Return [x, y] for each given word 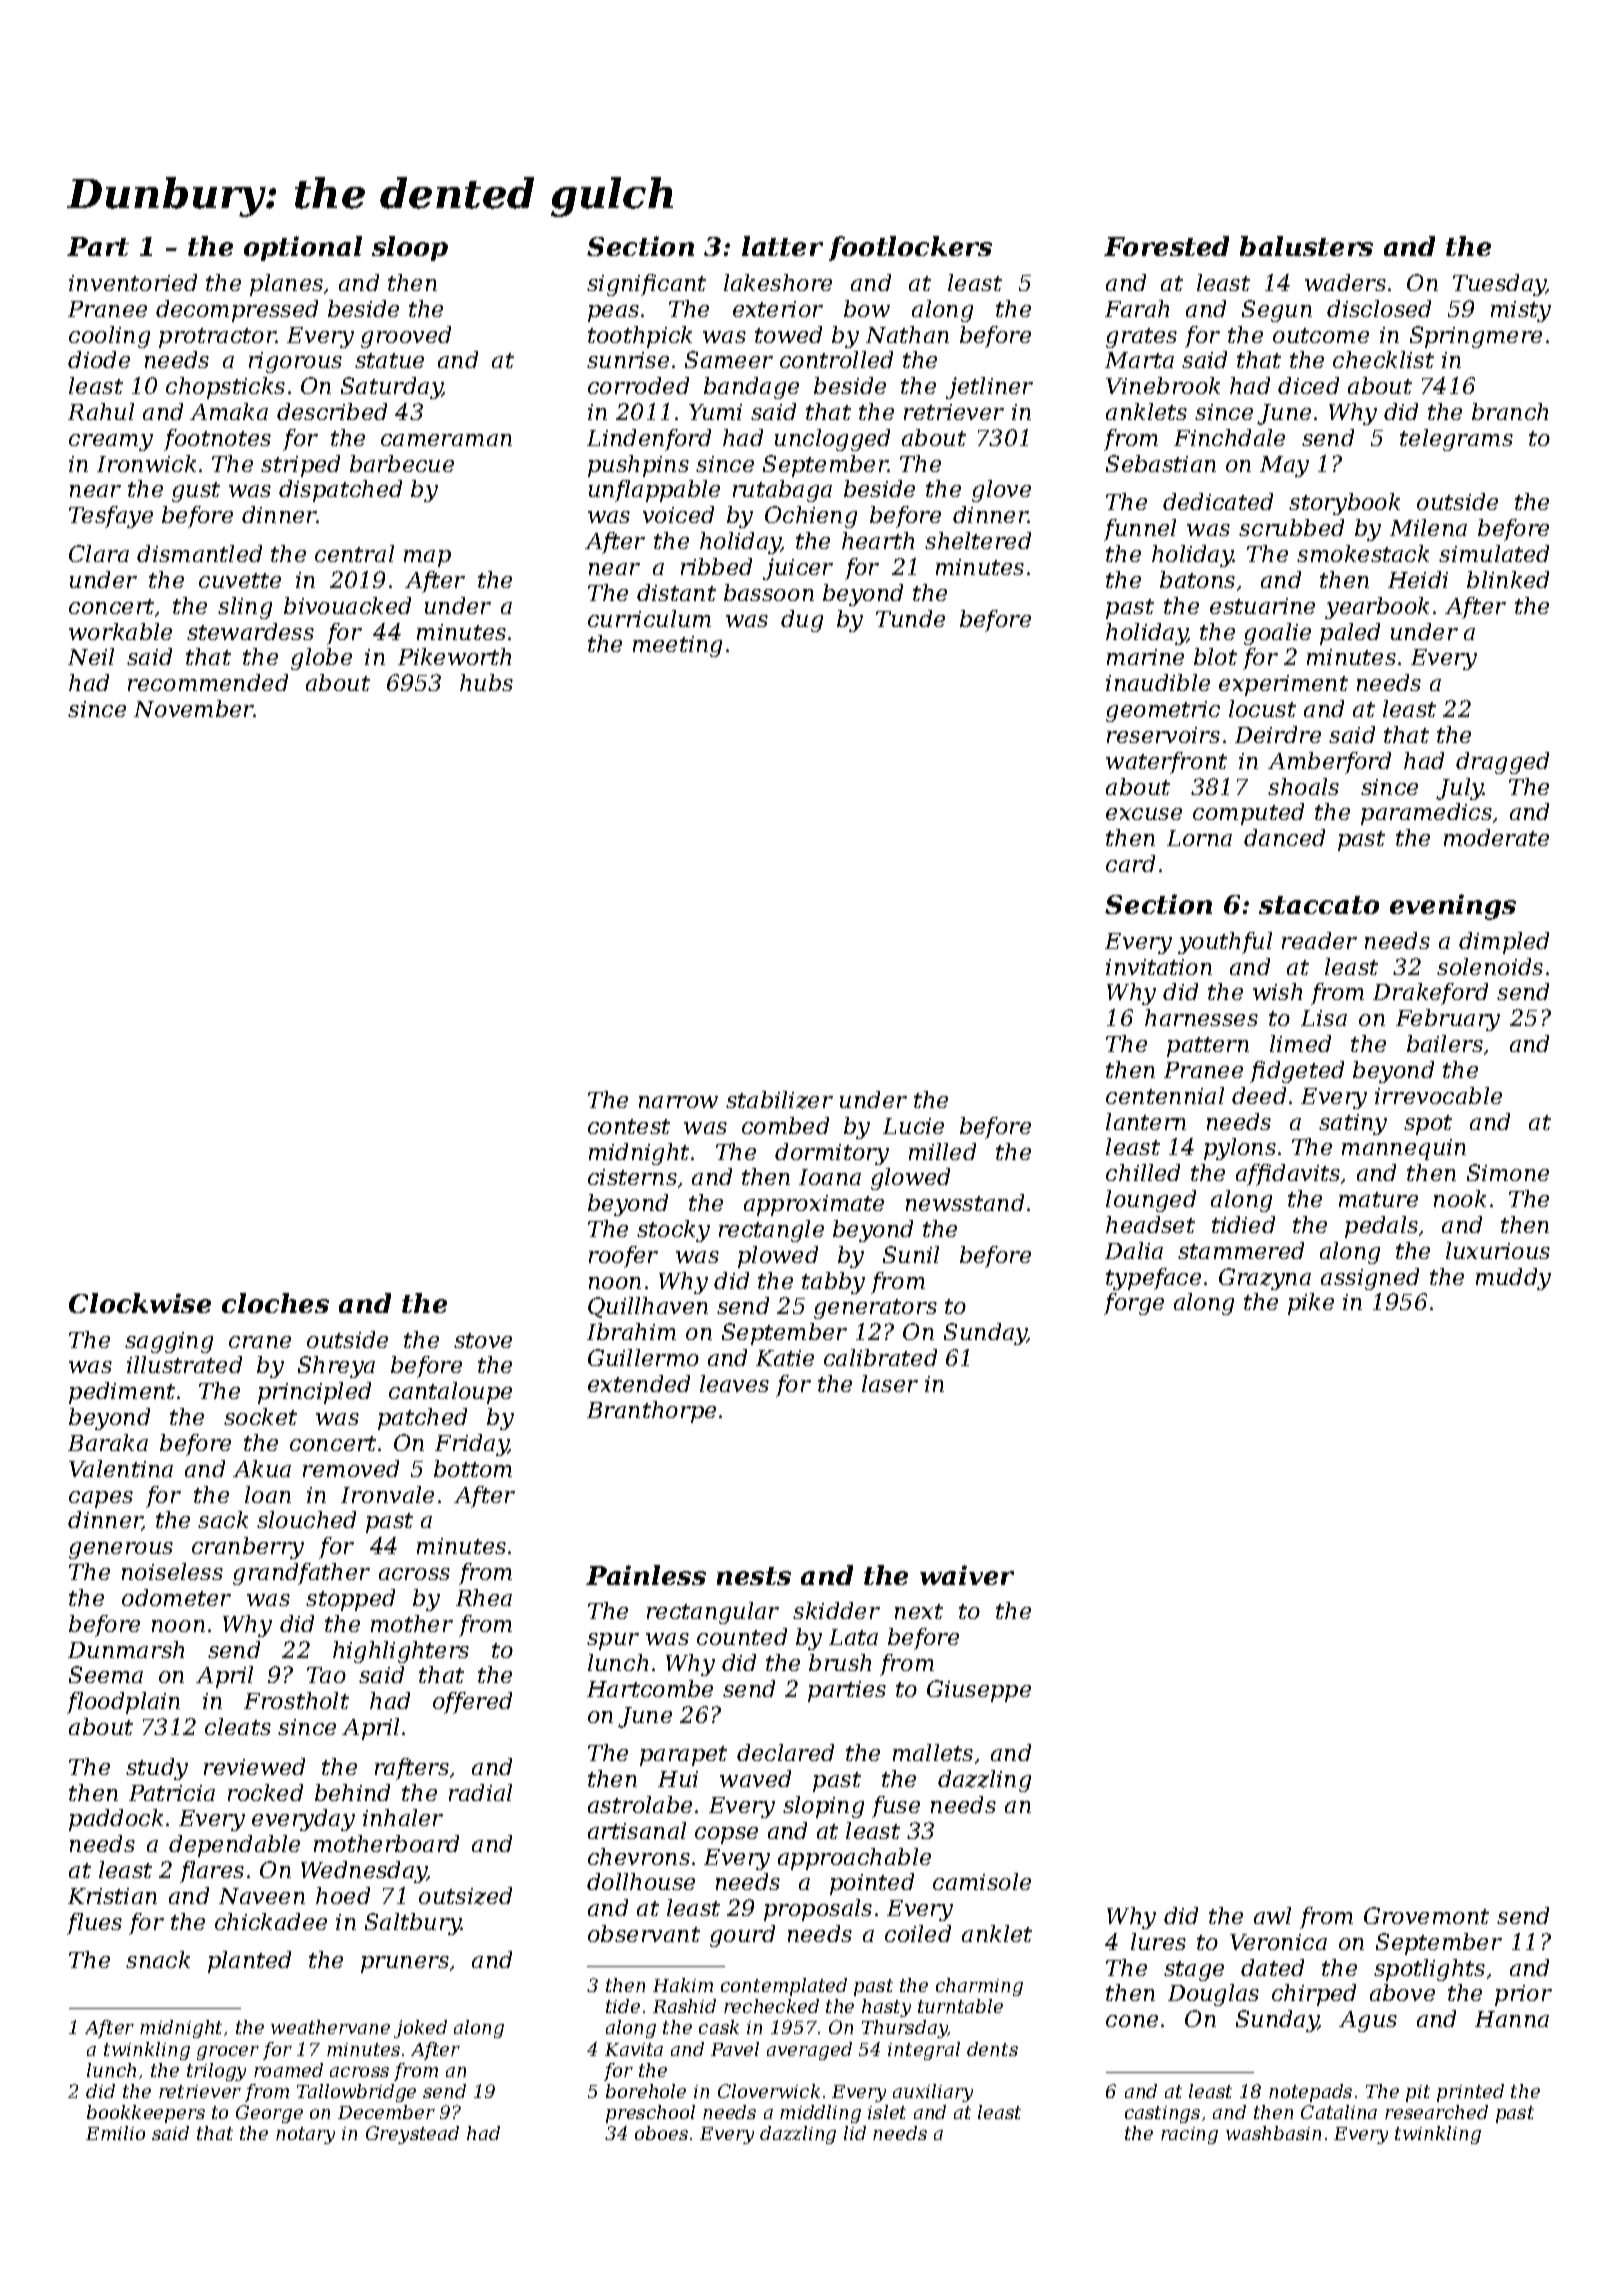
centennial [1165, 1095]
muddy [1513, 1279]
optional [303, 248]
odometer [176, 1597]
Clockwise [140, 1303]
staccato [1319, 905]
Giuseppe [979, 1691]
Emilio [115, 2133]
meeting [677, 646]
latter [782, 246]
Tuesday [1499, 285]
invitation [1159, 967]
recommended [208, 682]
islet [887, 2112]
